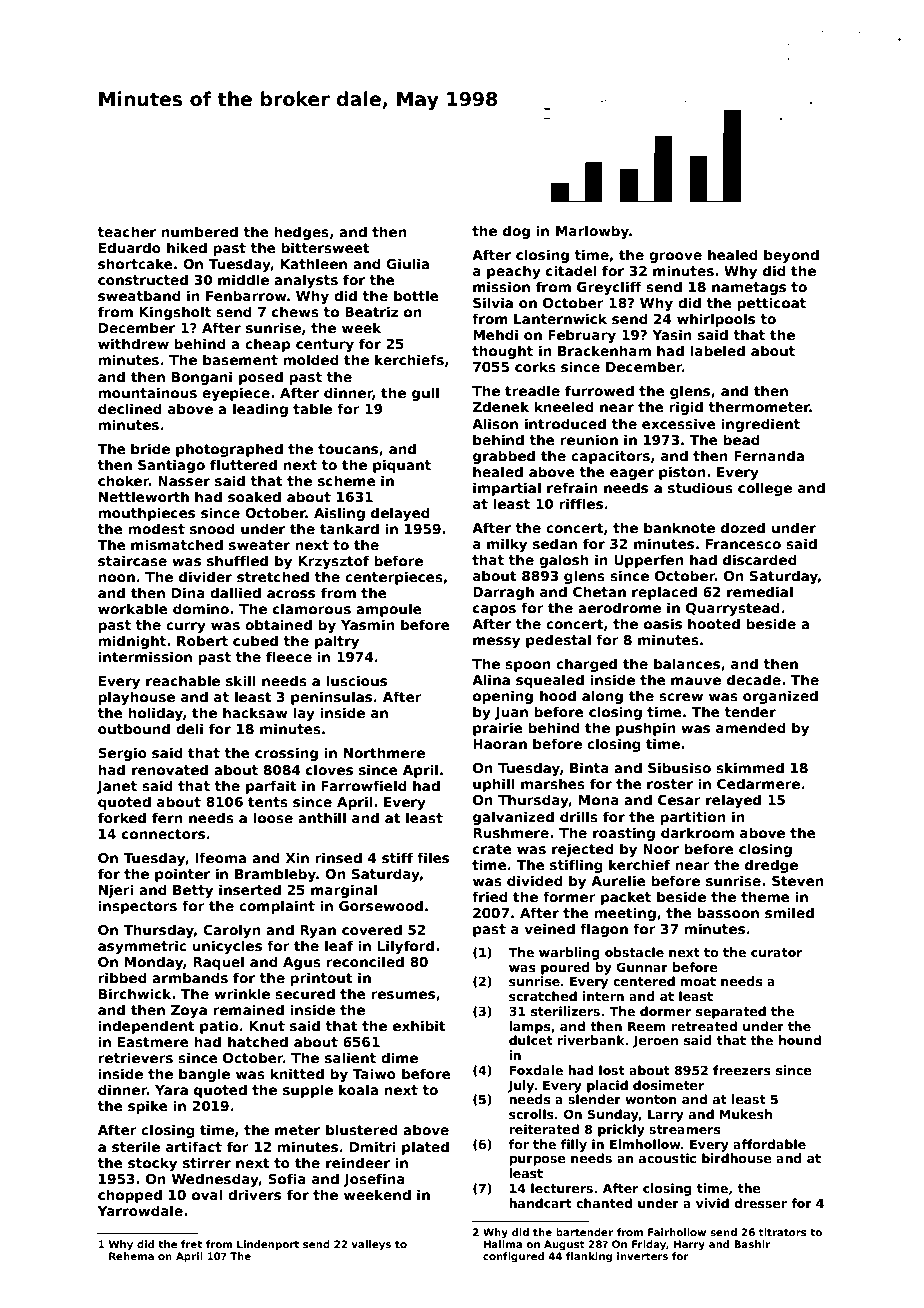 Image resolution: width=924 pixels, height=1308 pixels. What do you see at coordinates (277, 907) in the image?
I see `complaint` at bounding box center [277, 907].
